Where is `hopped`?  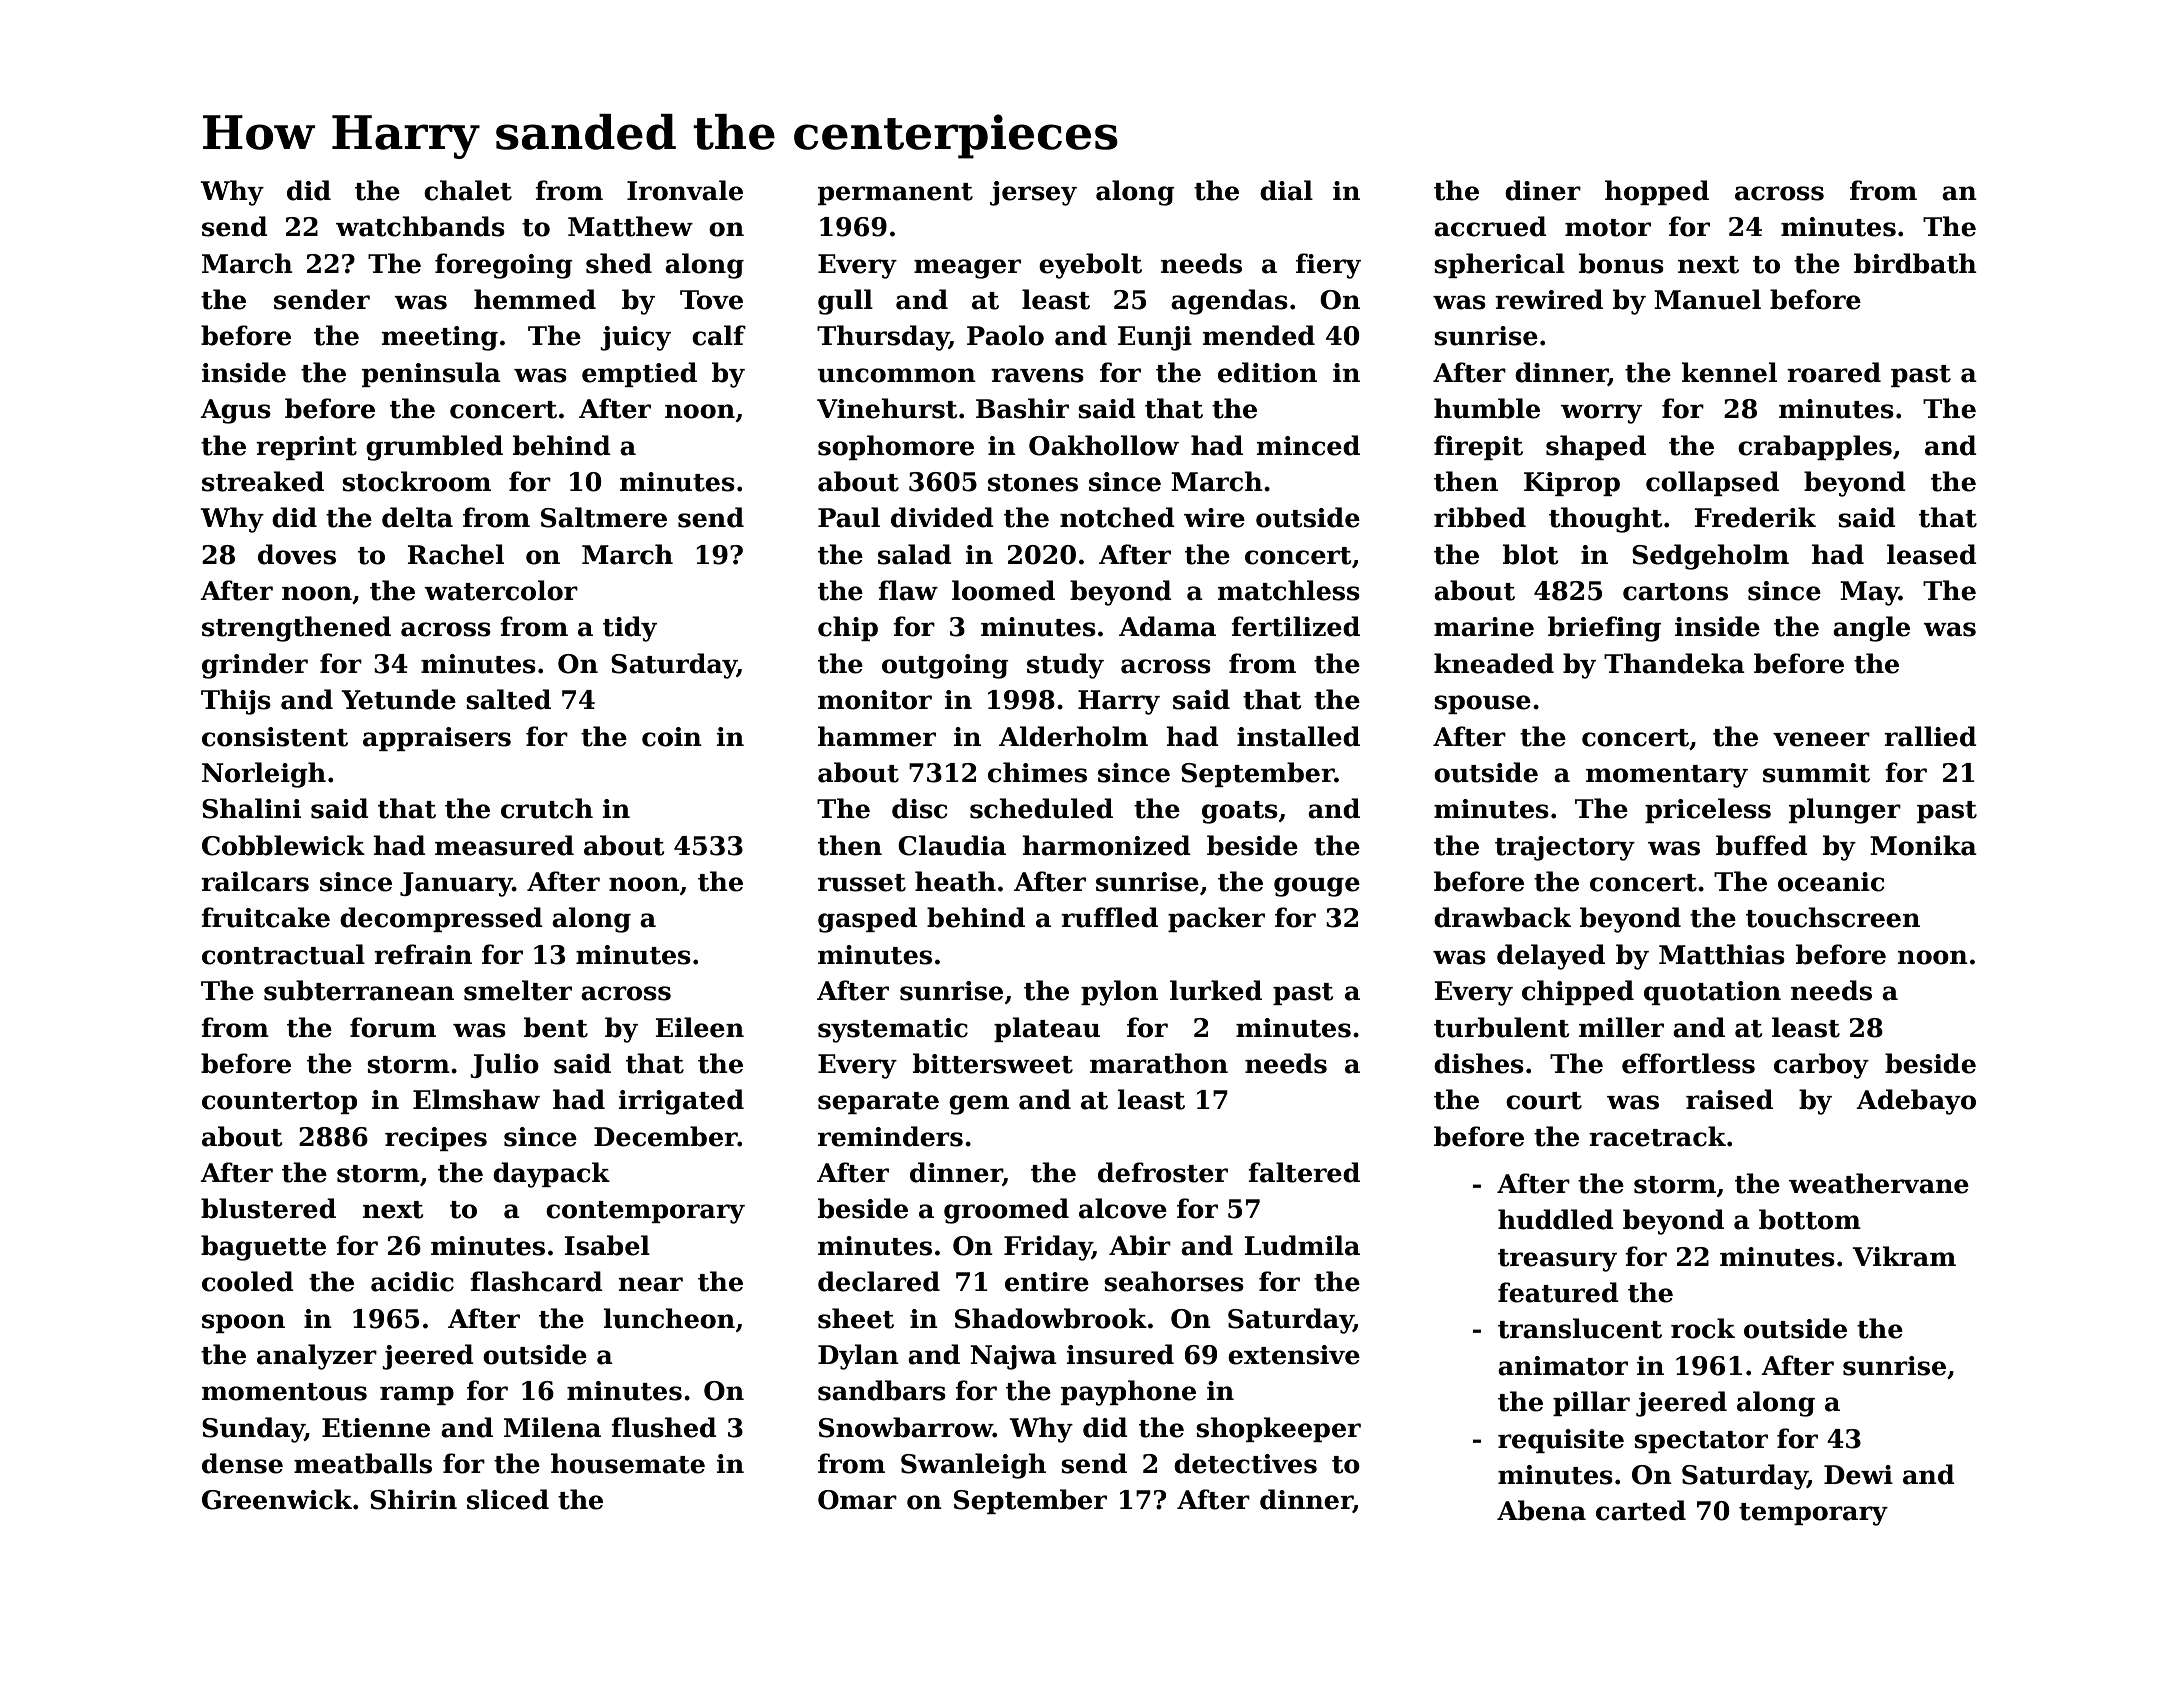
hopped is located at coordinates (1657, 192).
